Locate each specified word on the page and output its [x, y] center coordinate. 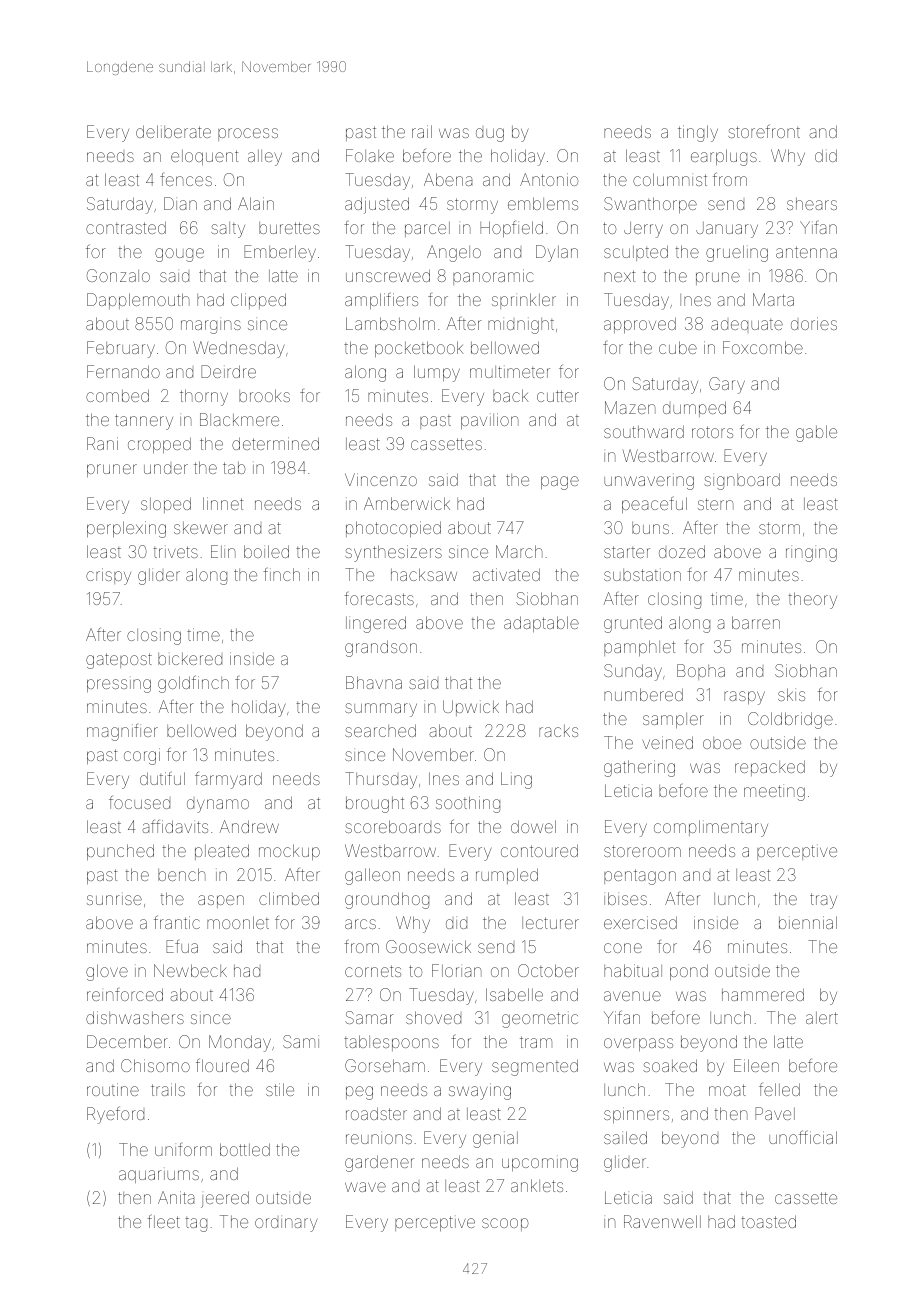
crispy [108, 576]
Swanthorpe [650, 205]
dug [490, 135]
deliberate [173, 131]
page [560, 483]
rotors [712, 432]
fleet [163, 1221]
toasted [768, 1221]
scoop [505, 1224]
